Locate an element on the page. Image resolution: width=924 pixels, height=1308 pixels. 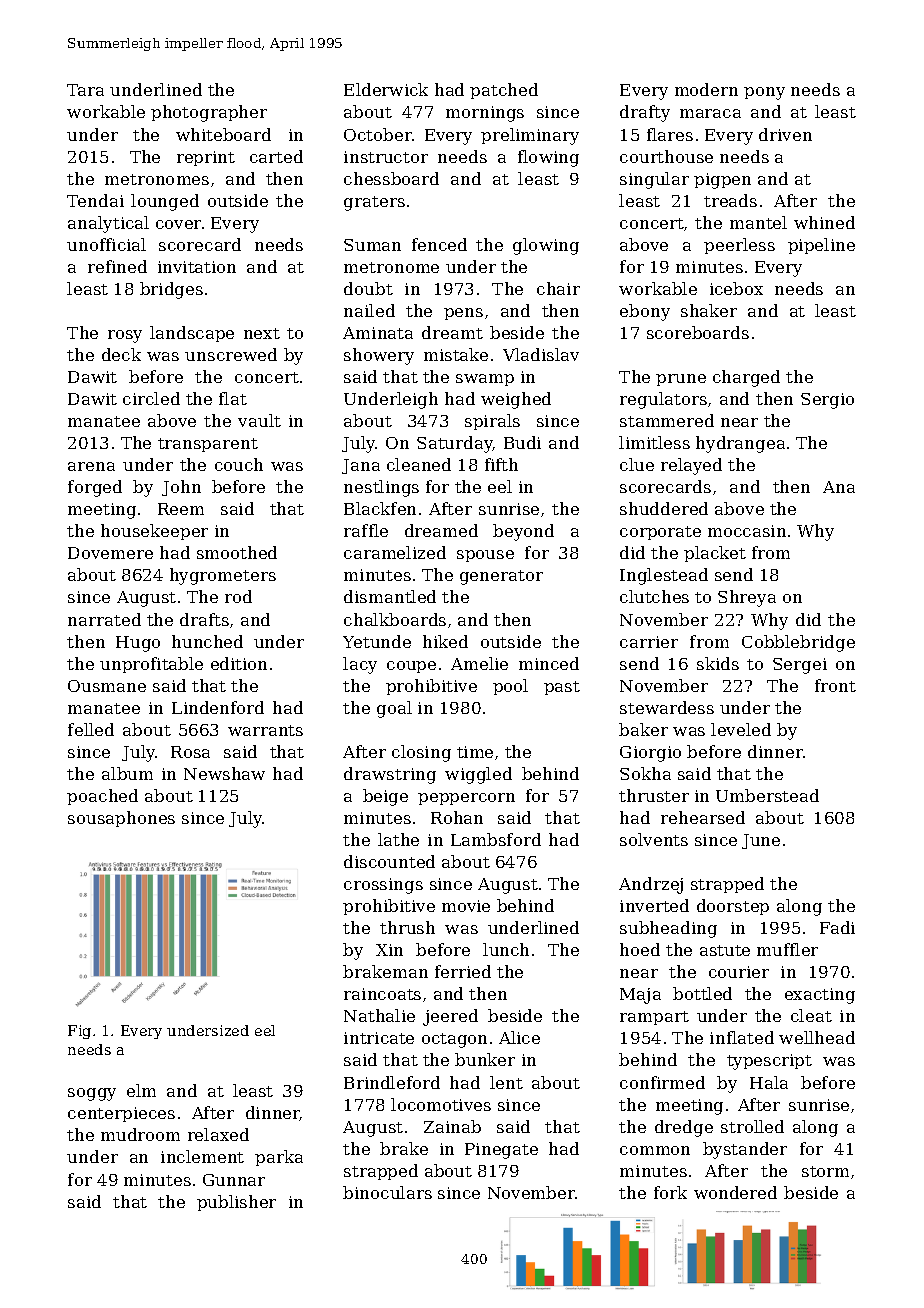
Ousmane is located at coordinates (107, 686).
